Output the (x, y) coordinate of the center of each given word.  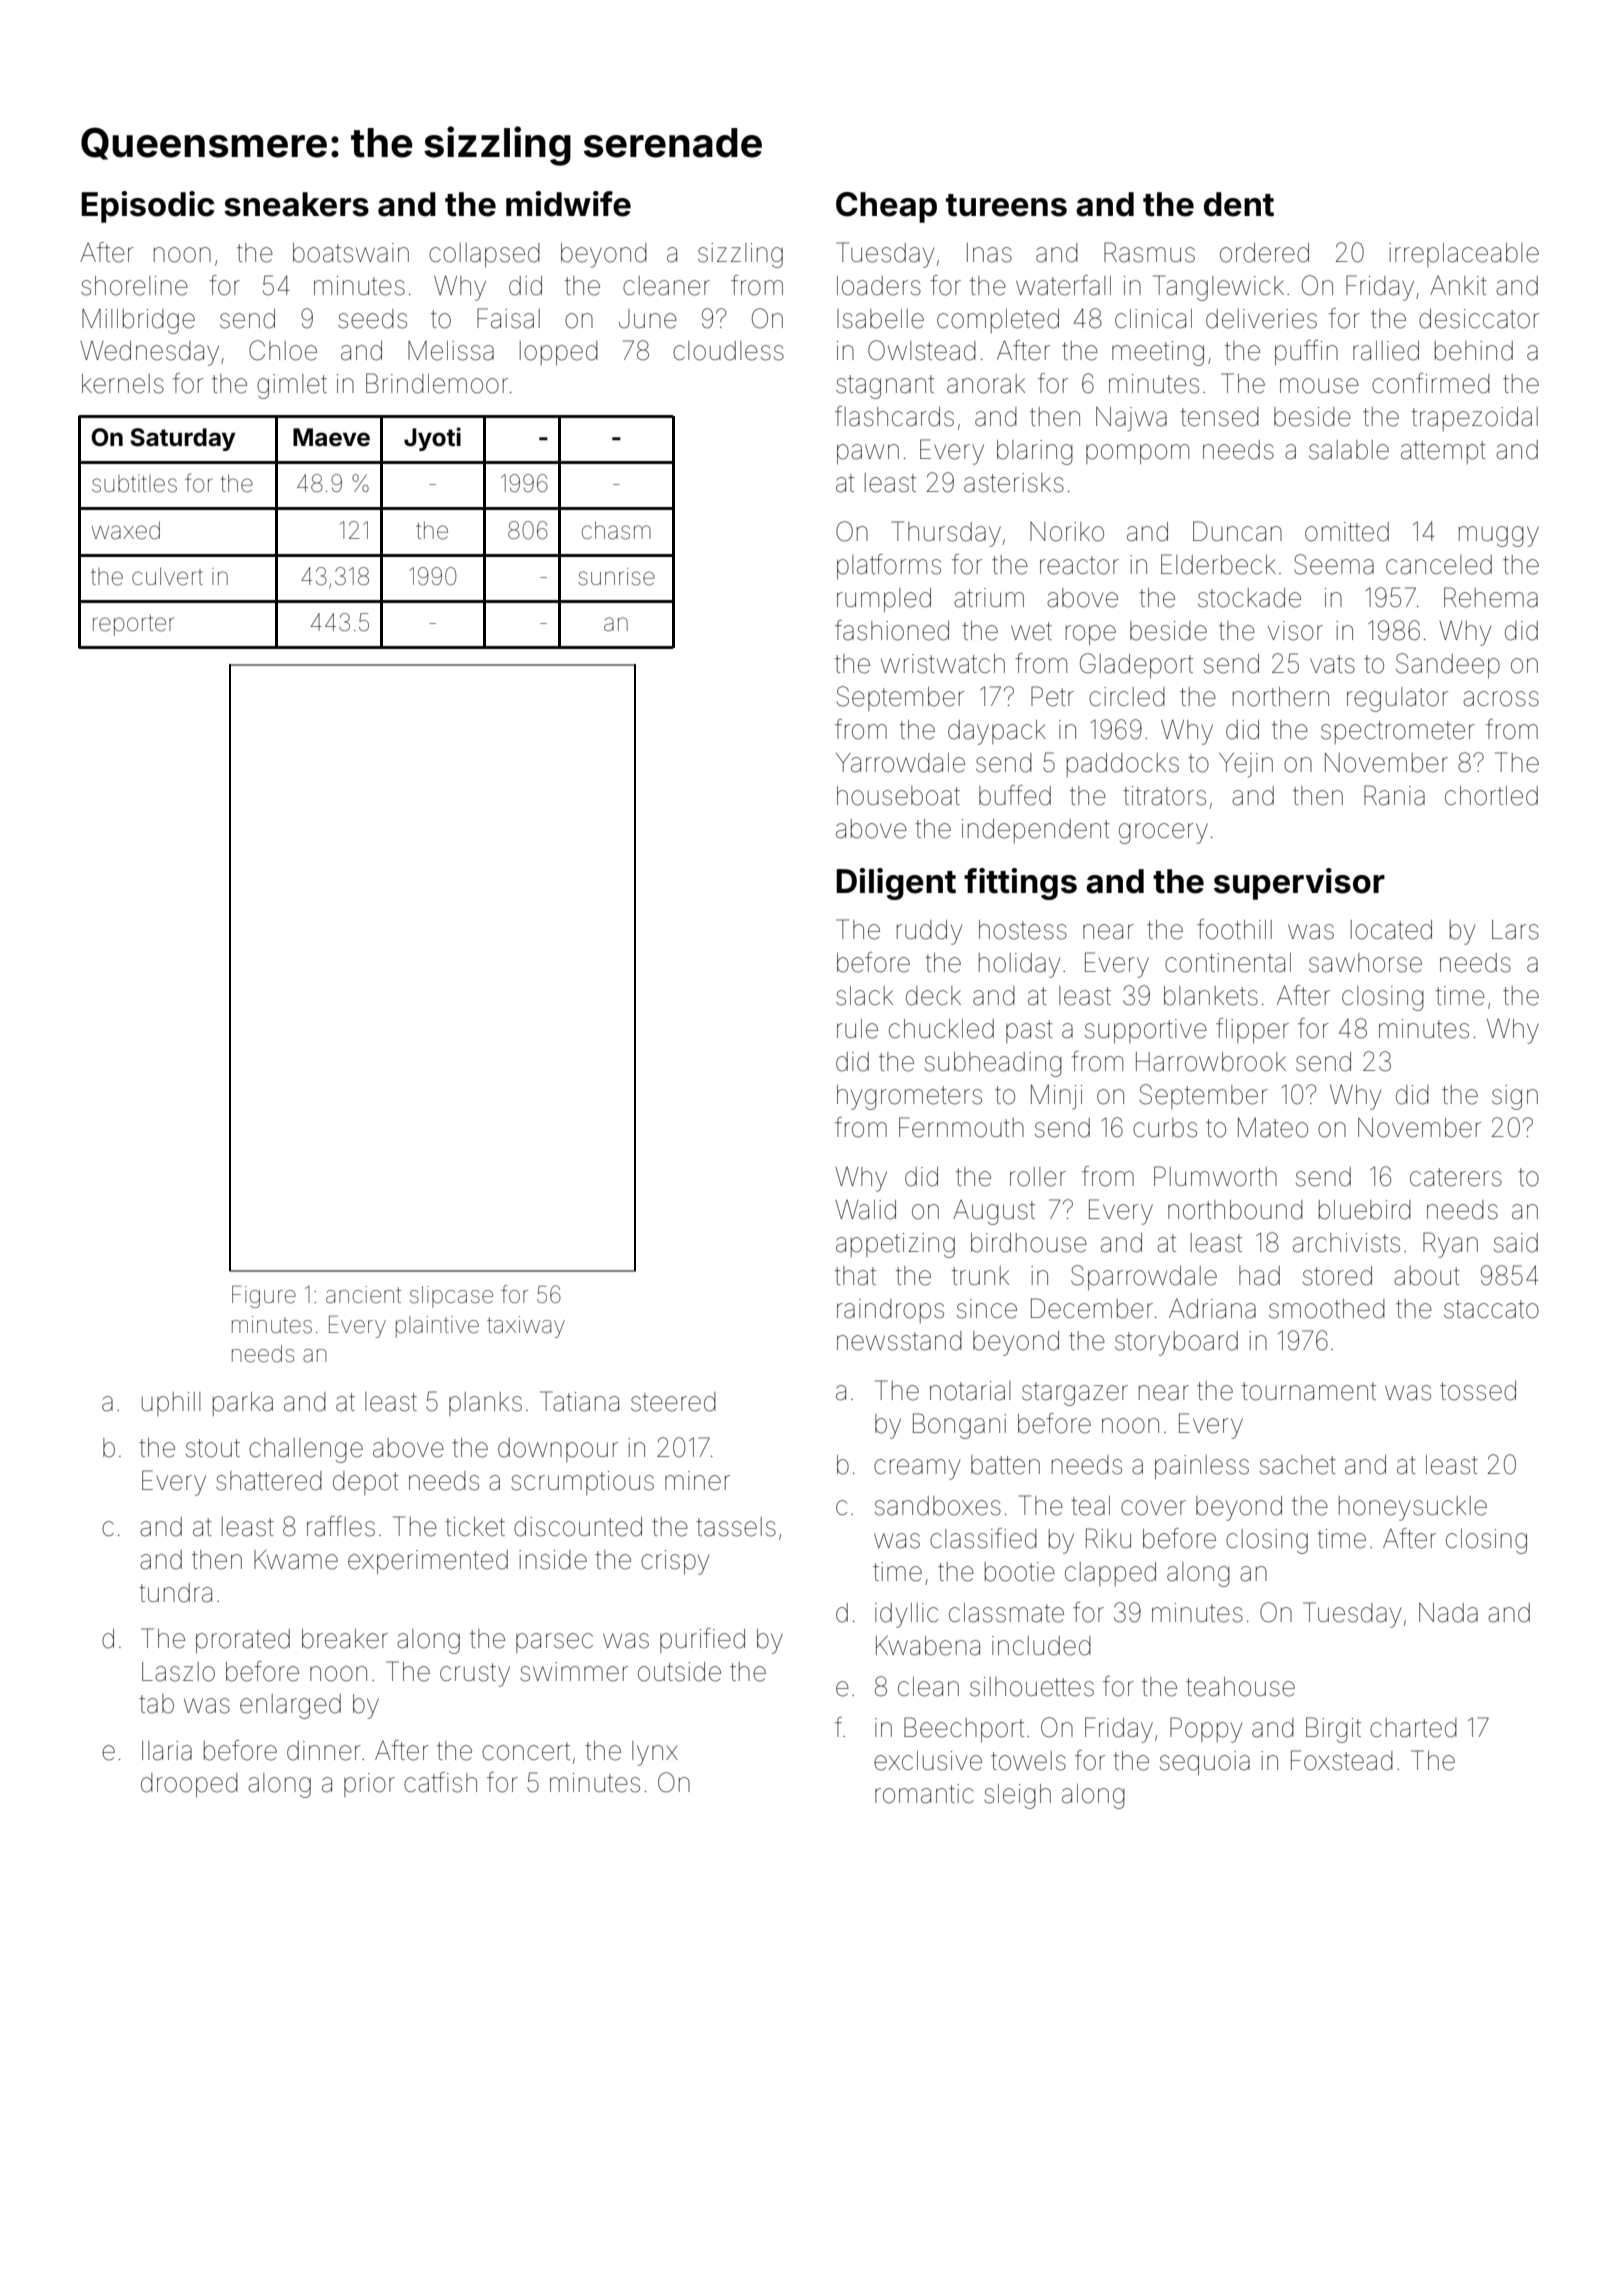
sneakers (296, 204)
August (994, 1212)
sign (1515, 1097)
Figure (264, 1297)
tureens (1006, 205)
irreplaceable (1464, 255)
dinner (324, 1751)
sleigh (1017, 1796)
